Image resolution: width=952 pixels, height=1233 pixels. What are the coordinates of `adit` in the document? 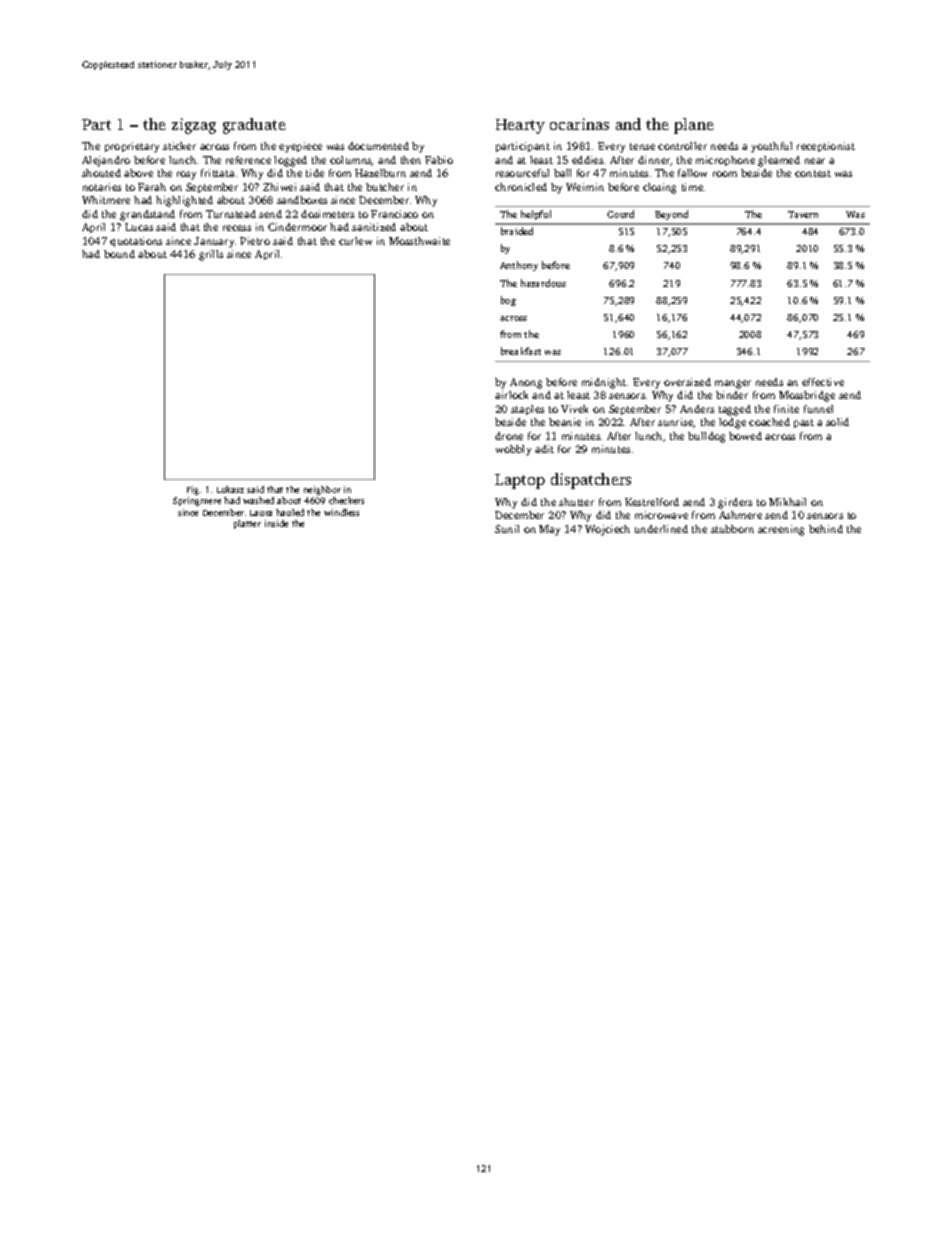 It's located at (544, 449).
